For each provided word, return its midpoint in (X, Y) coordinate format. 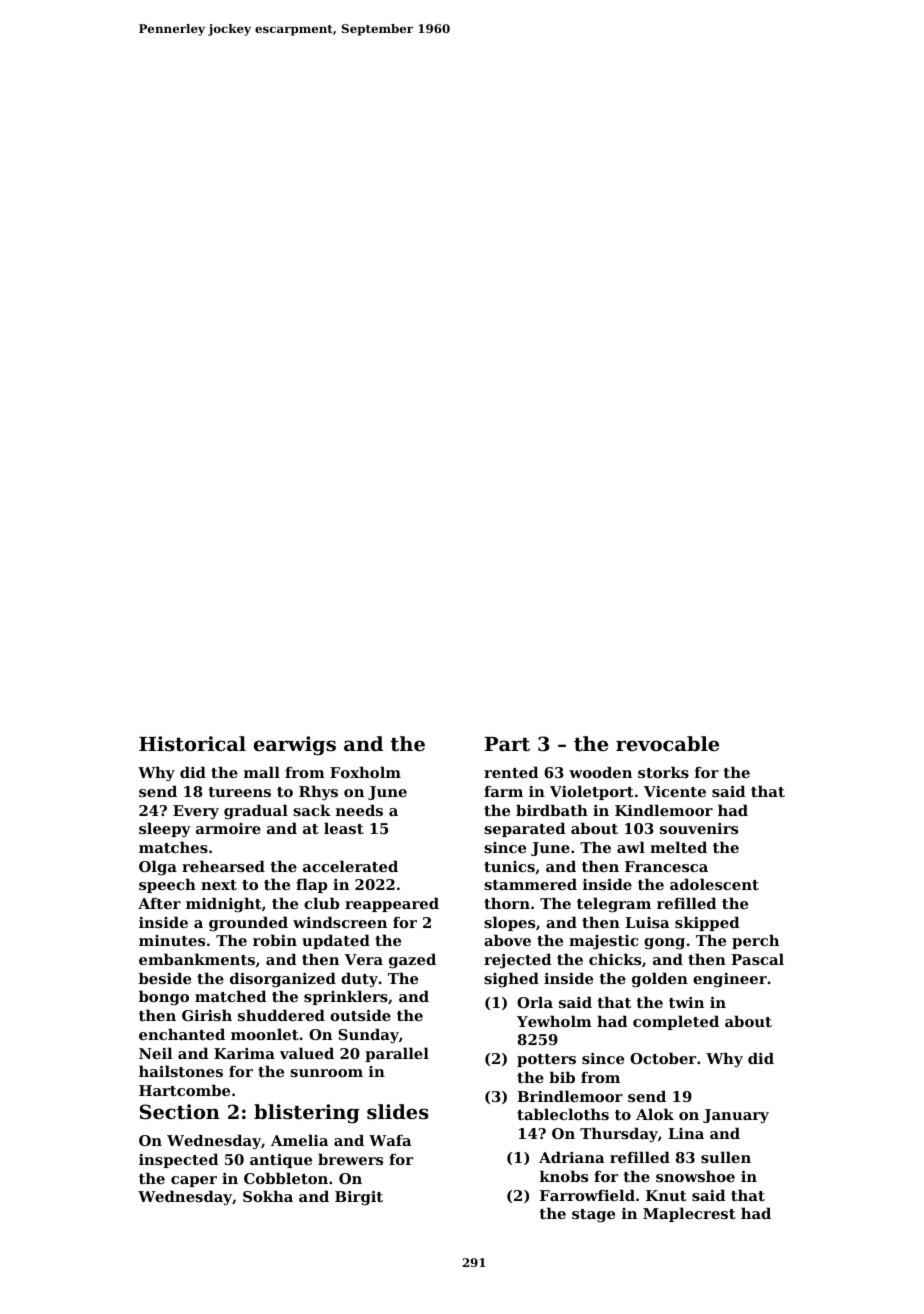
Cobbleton (286, 1178)
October (663, 1058)
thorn (507, 903)
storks (663, 772)
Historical (192, 744)
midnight (224, 905)
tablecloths (563, 1114)
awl (631, 847)
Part (507, 744)
